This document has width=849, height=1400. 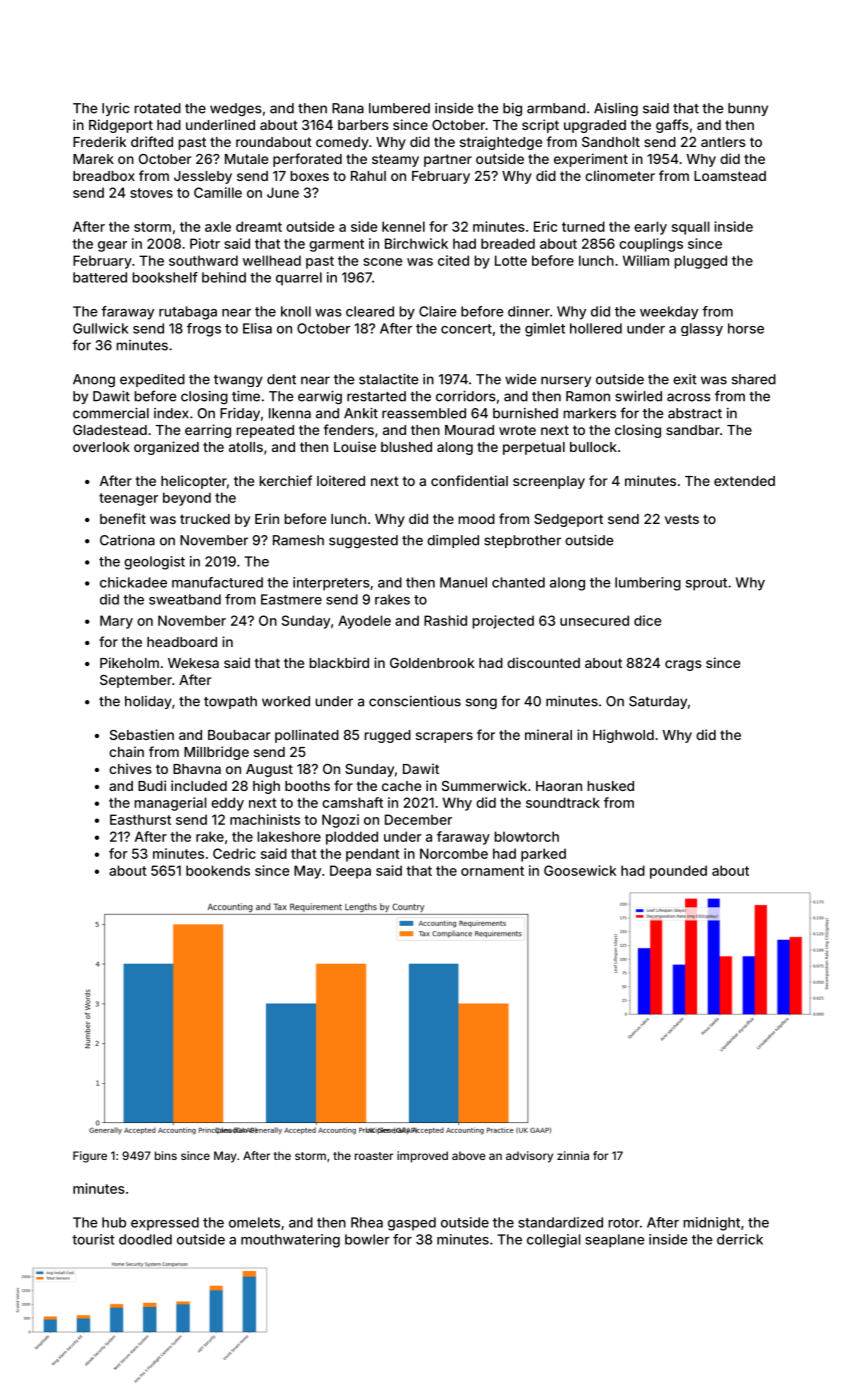 What do you see at coordinates (700, 262) in the document?
I see `plugged` at bounding box center [700, 262].
